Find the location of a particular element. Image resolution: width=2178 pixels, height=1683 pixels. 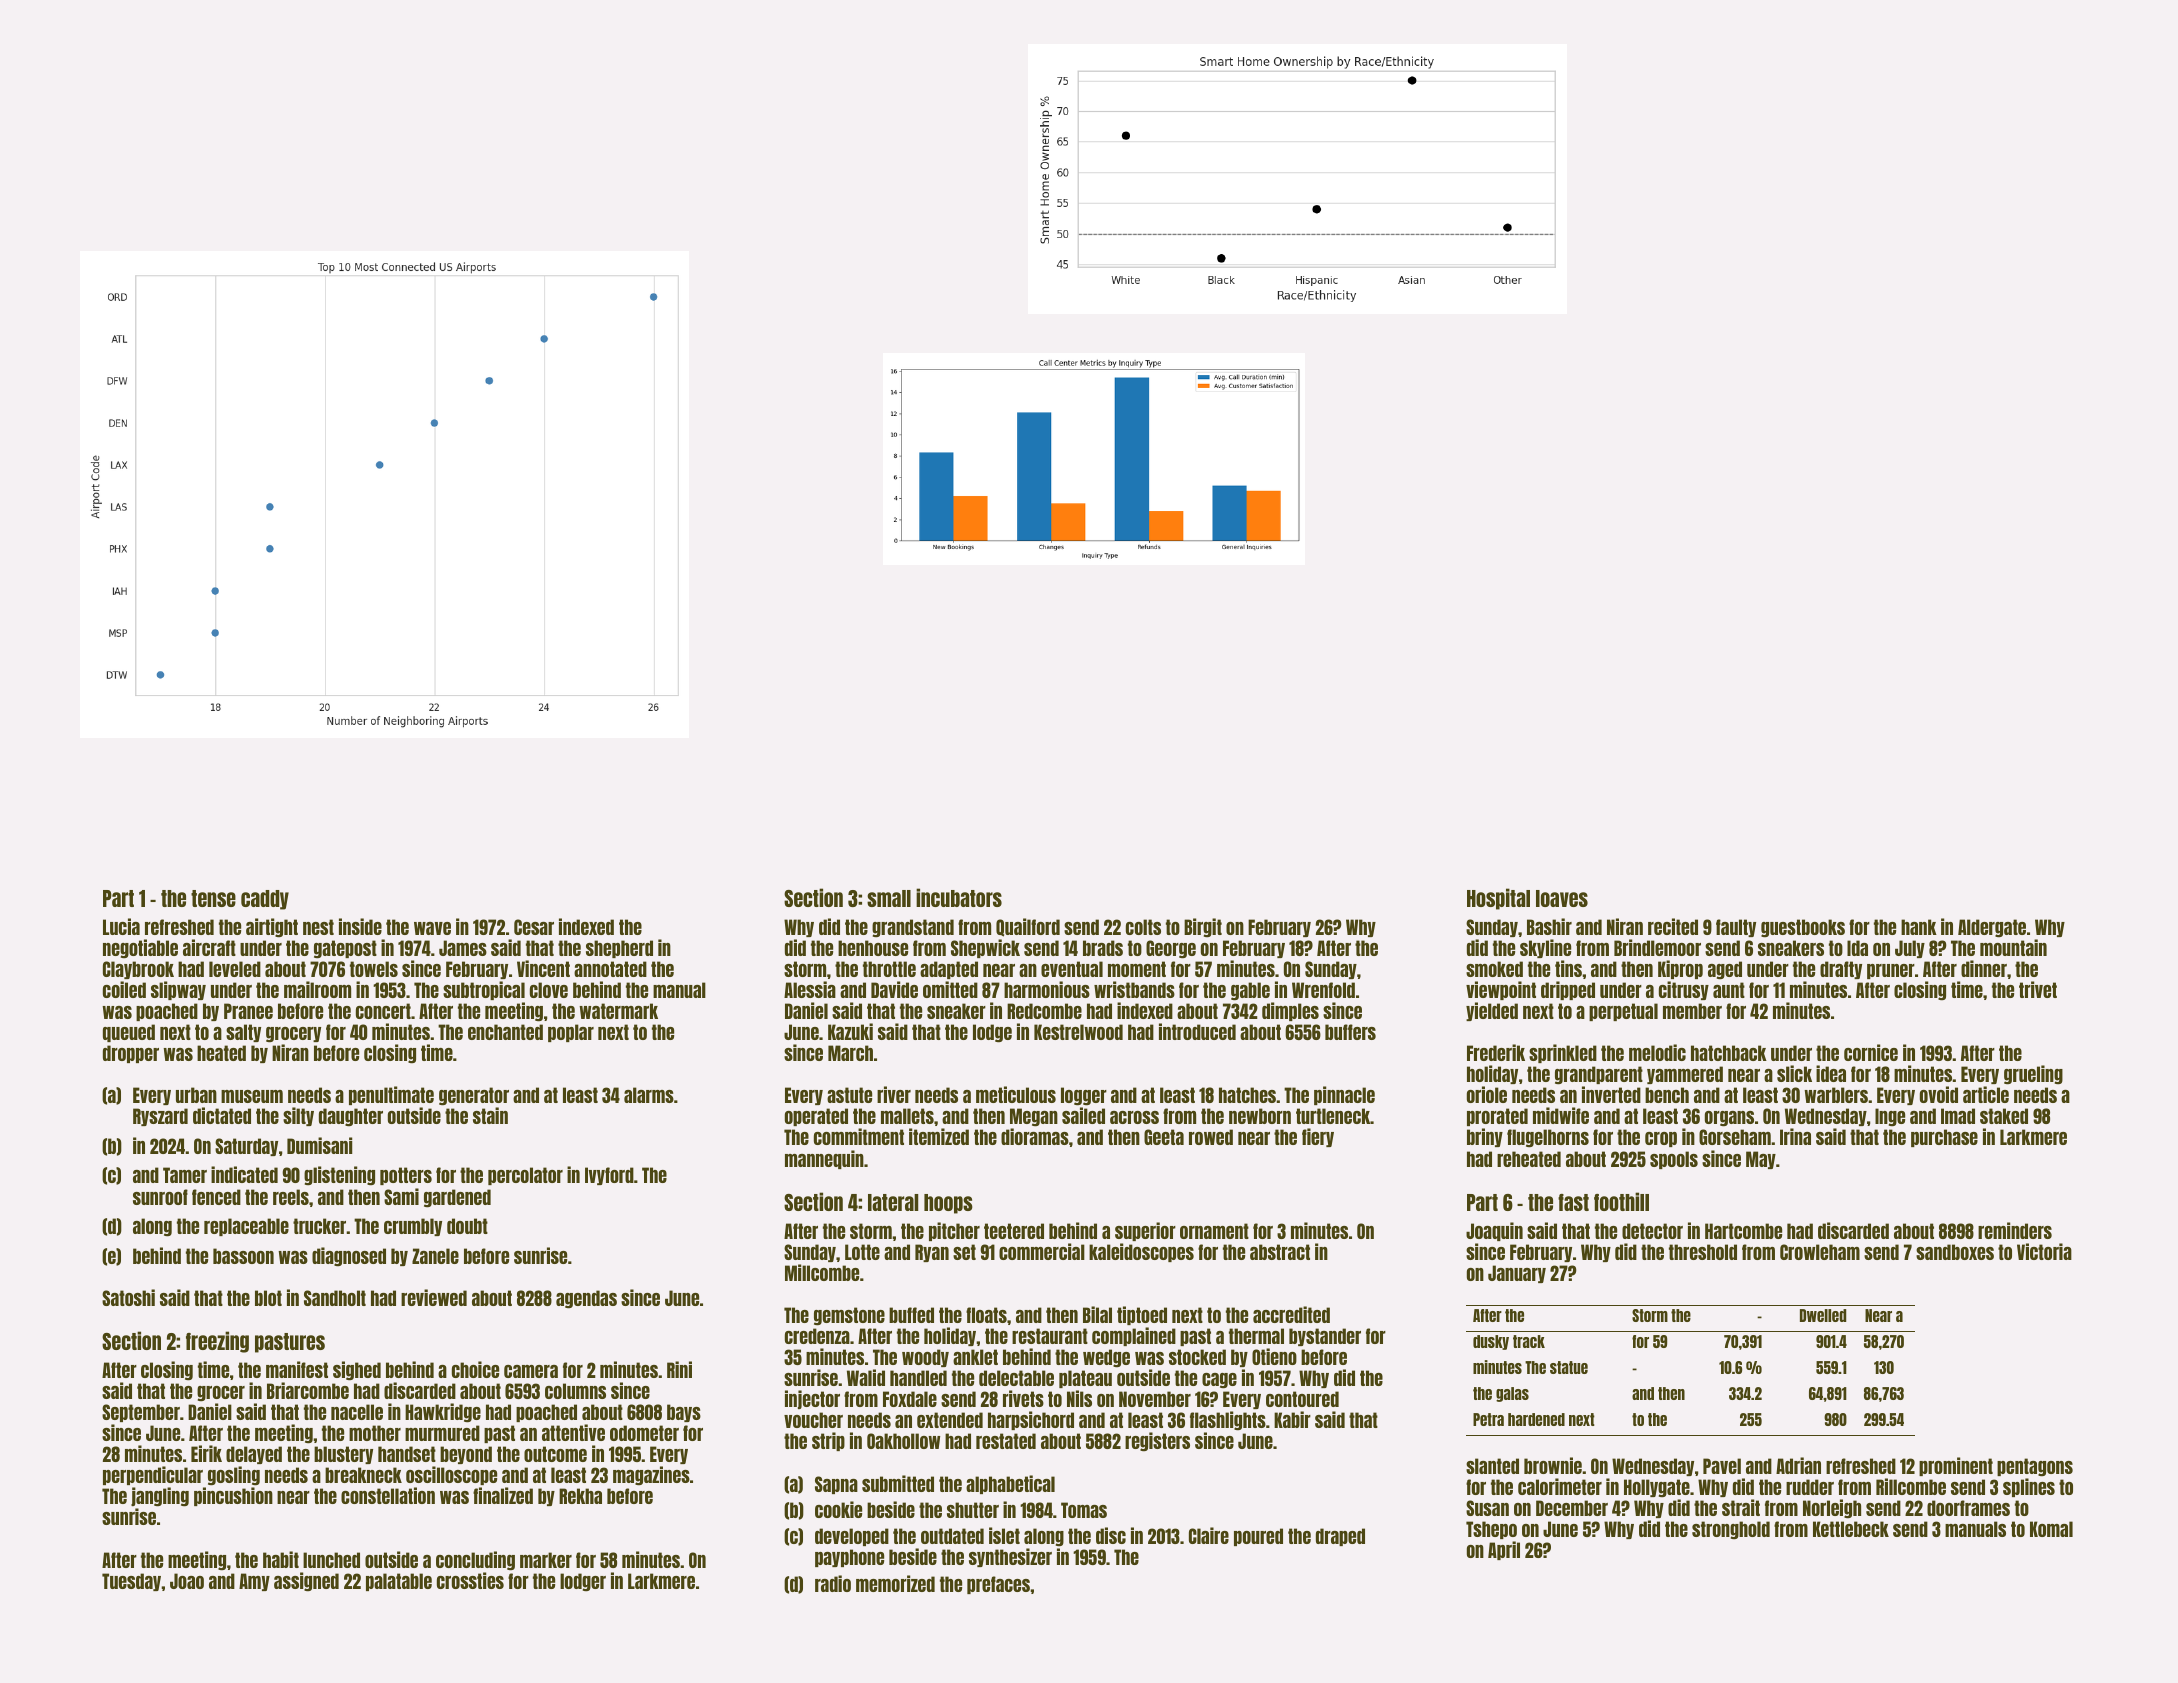

Komal is located at coordinates (2051, 1529).
